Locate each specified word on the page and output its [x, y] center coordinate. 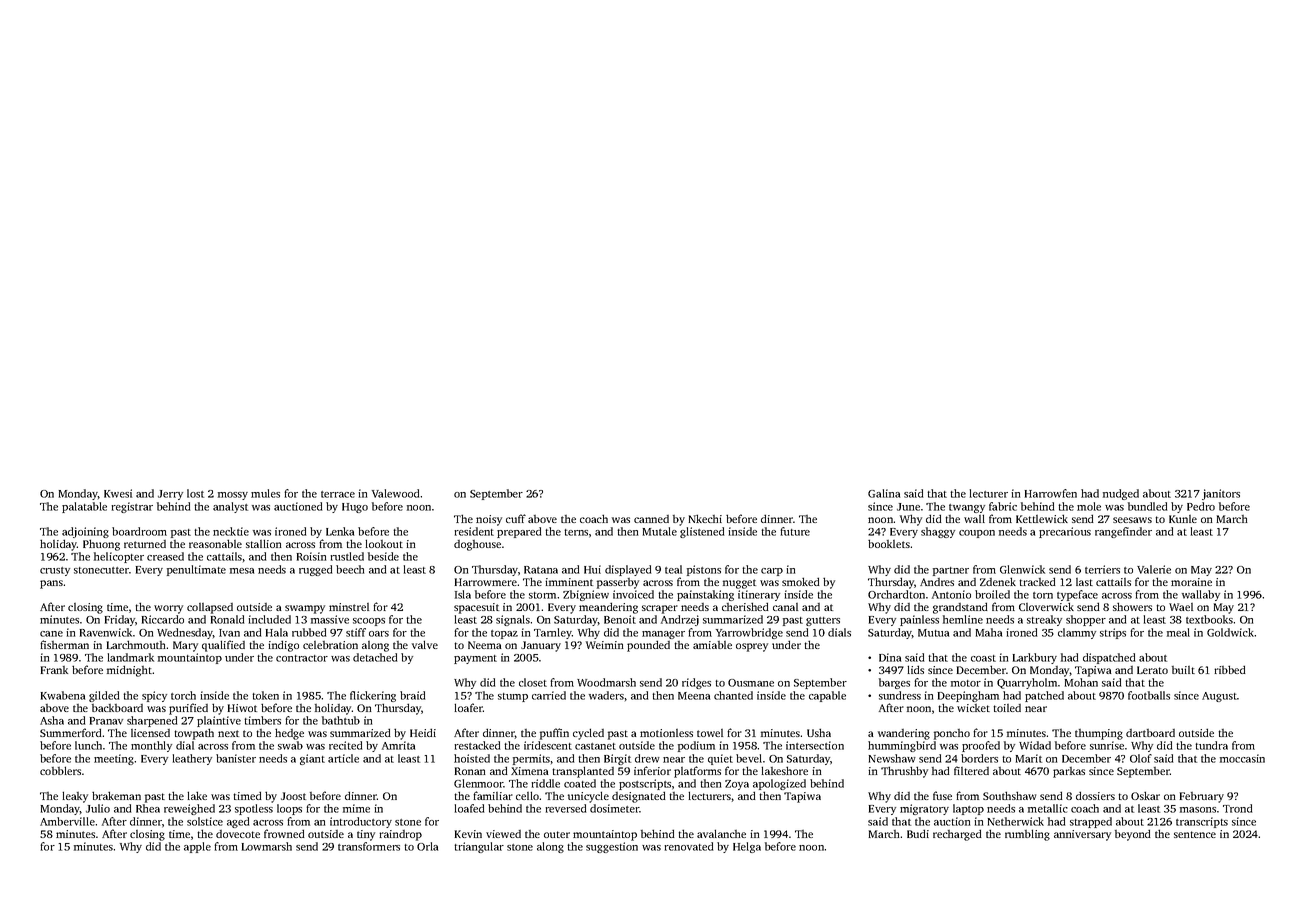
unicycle [588, 797]
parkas [1069, 772]
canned [651, 519]
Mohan [1081, 682]
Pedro [1201, 506]
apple [197, 847]
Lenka [340, 531]
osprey [752, 647]
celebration [330, 645]
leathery [192, 759]
